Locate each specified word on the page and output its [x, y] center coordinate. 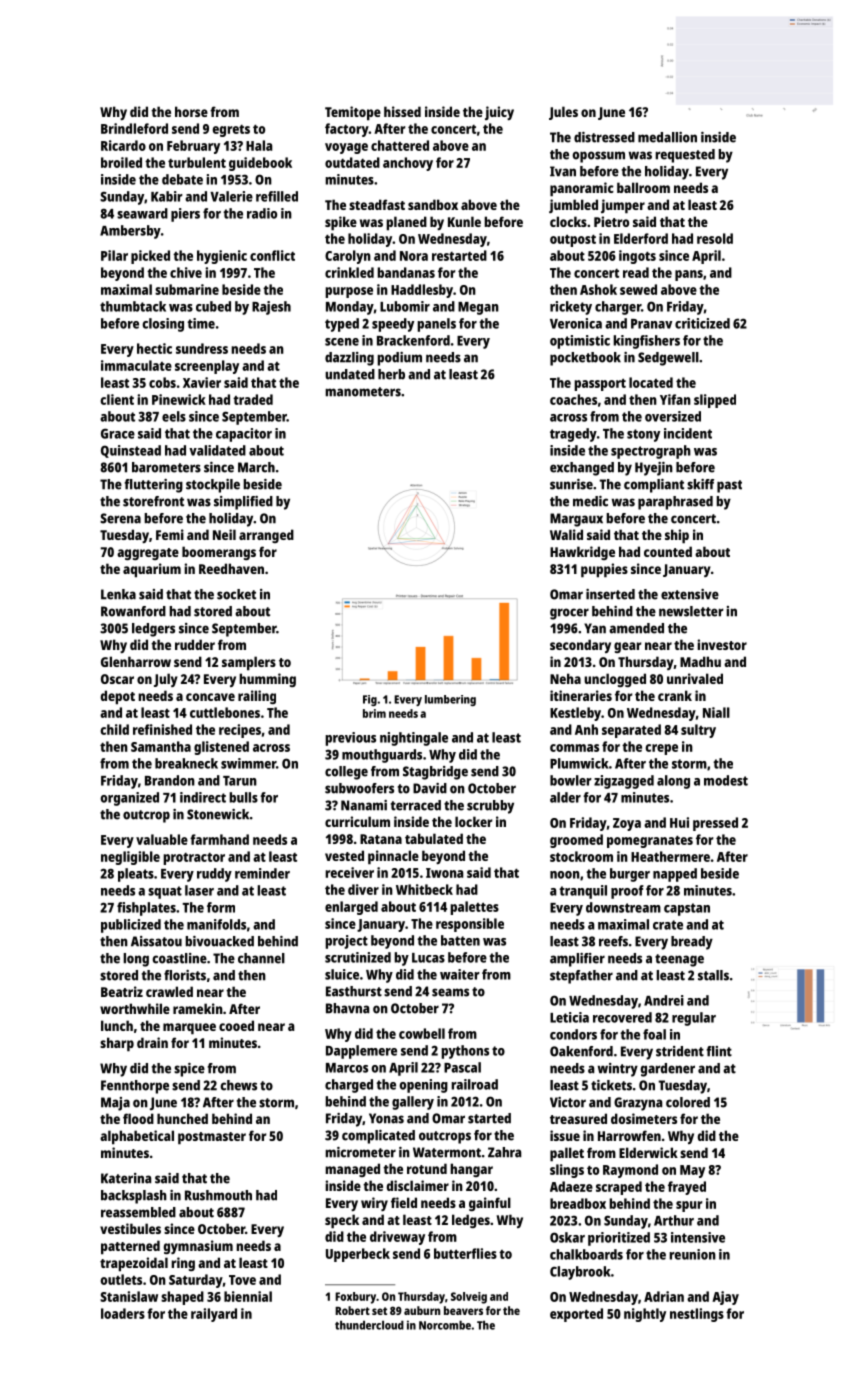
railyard [214, 1315]
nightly [645, 1315]
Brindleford [134, 128]
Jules [563, 113]
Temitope [353, 113]
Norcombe [445, 1325]
